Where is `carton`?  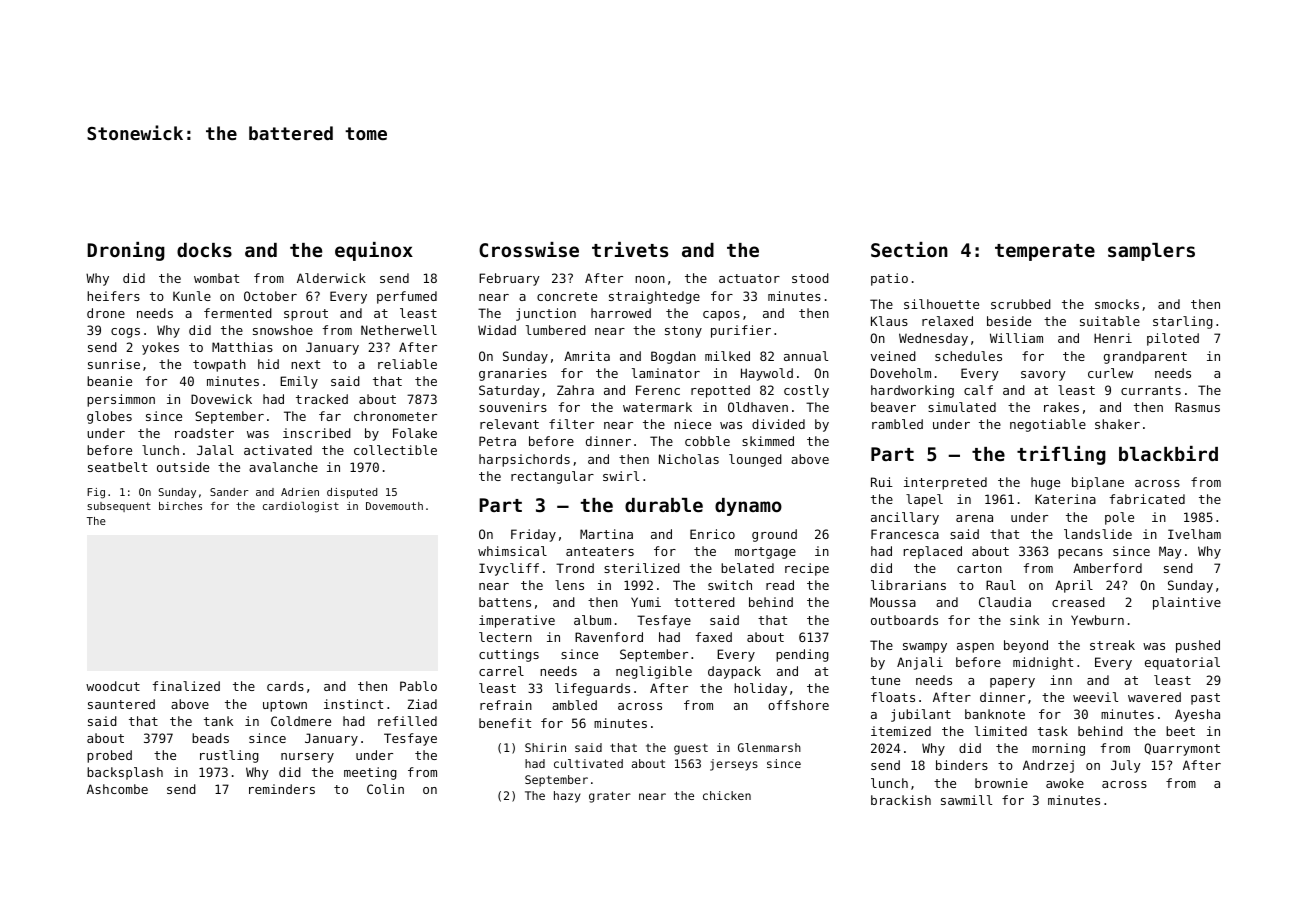 carton is located at coordinates (979, 568).
